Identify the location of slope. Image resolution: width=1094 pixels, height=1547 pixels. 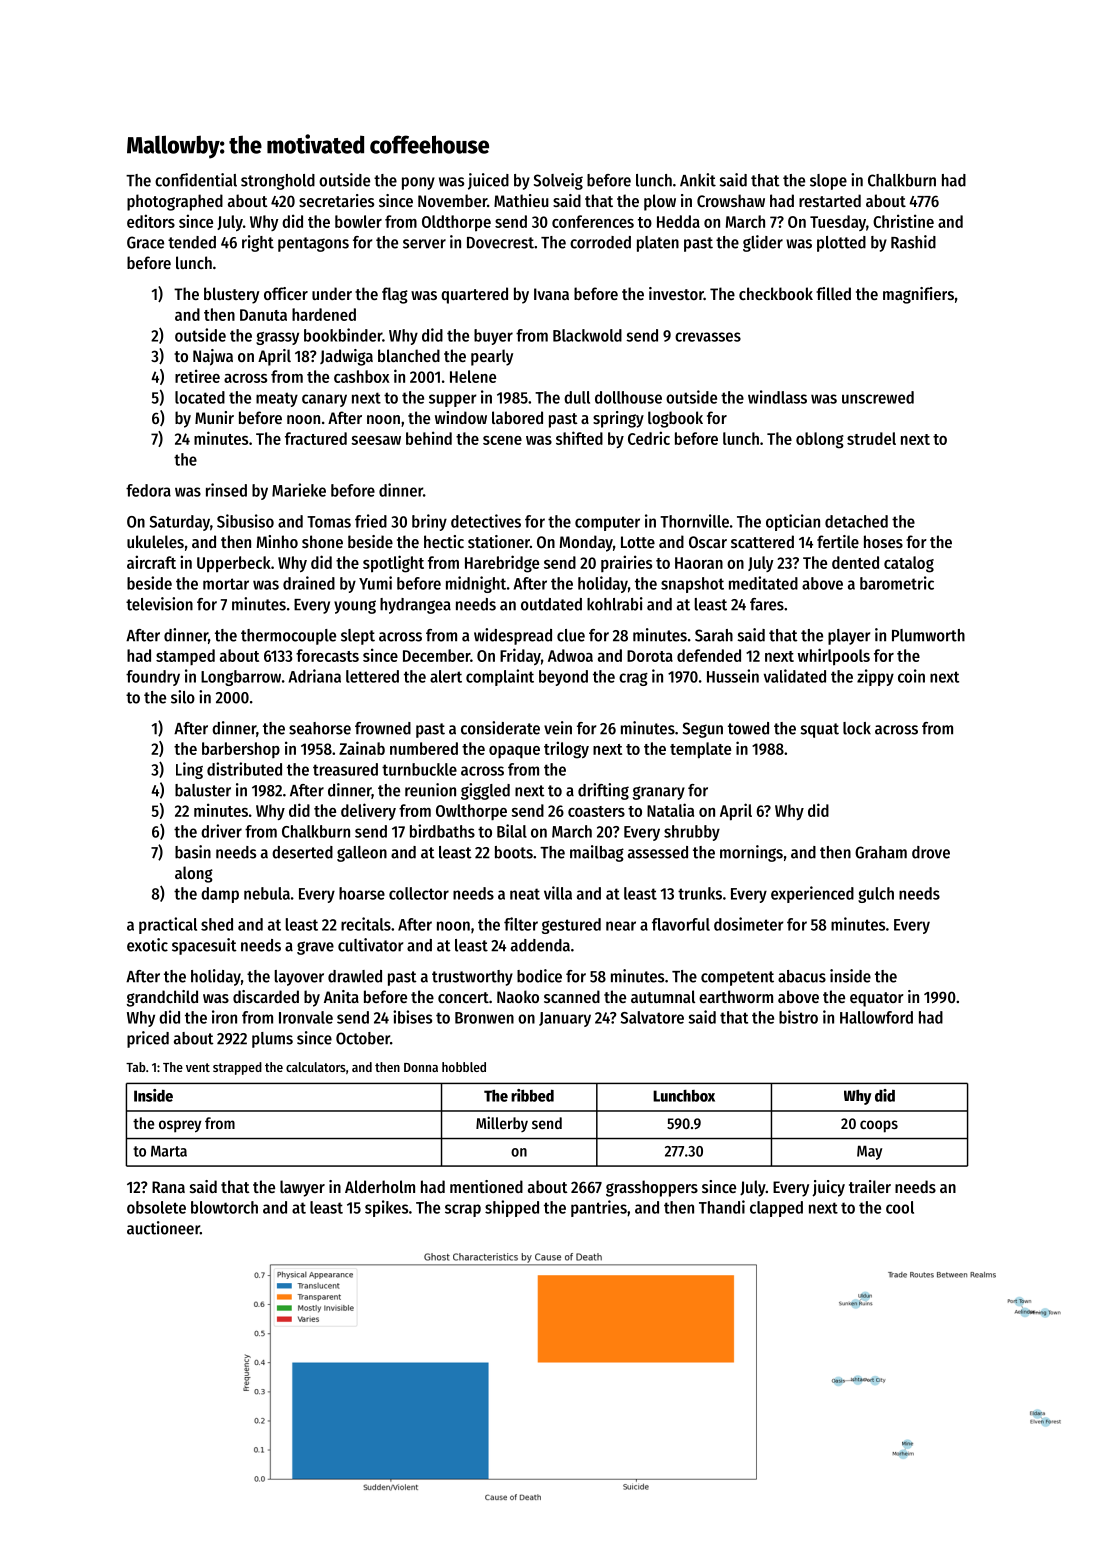
(828, 182).
